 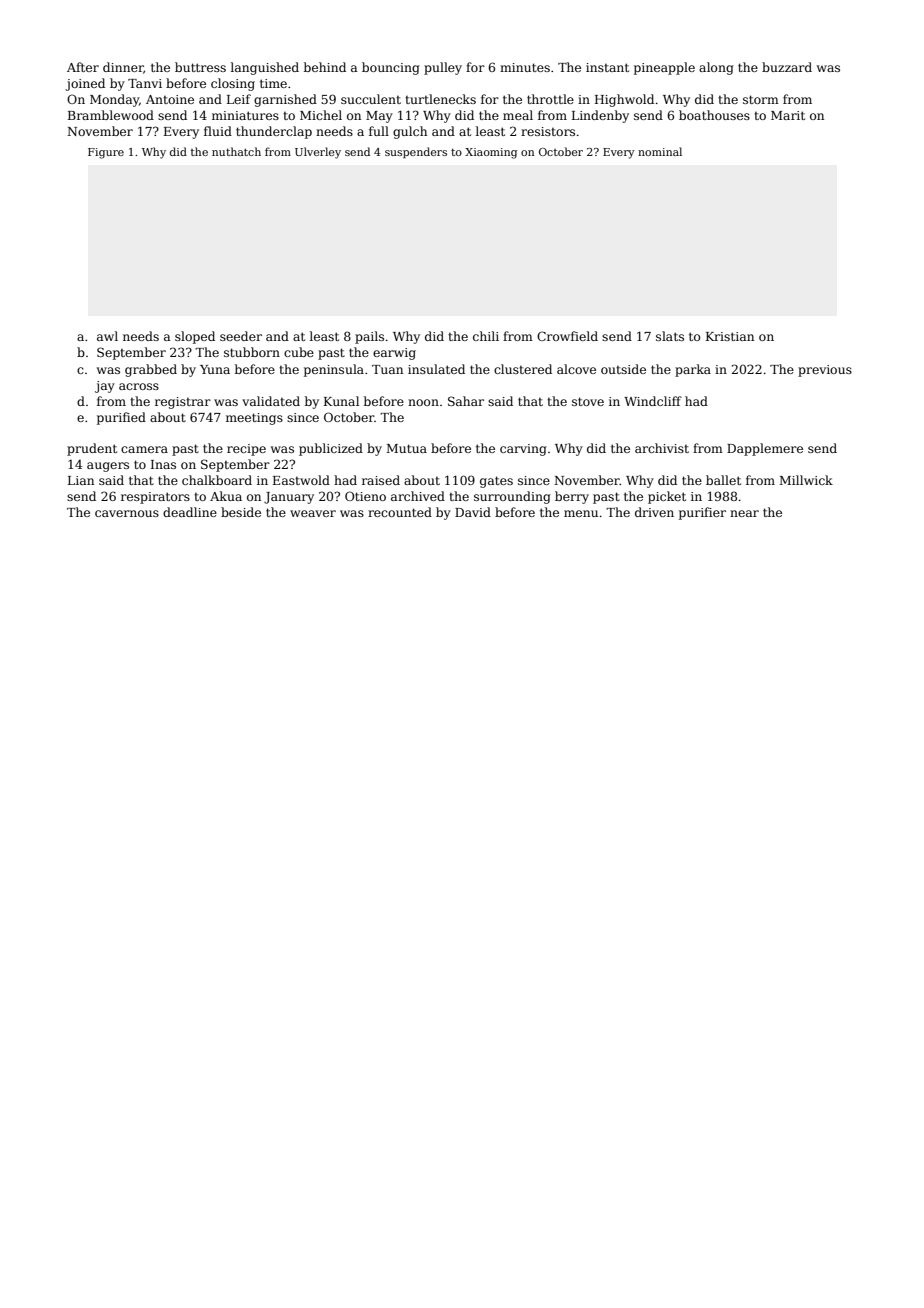 What do you see at coordinates (318, 153) in the image?
I see `Ulverley` at bounding box center [318, 153].
